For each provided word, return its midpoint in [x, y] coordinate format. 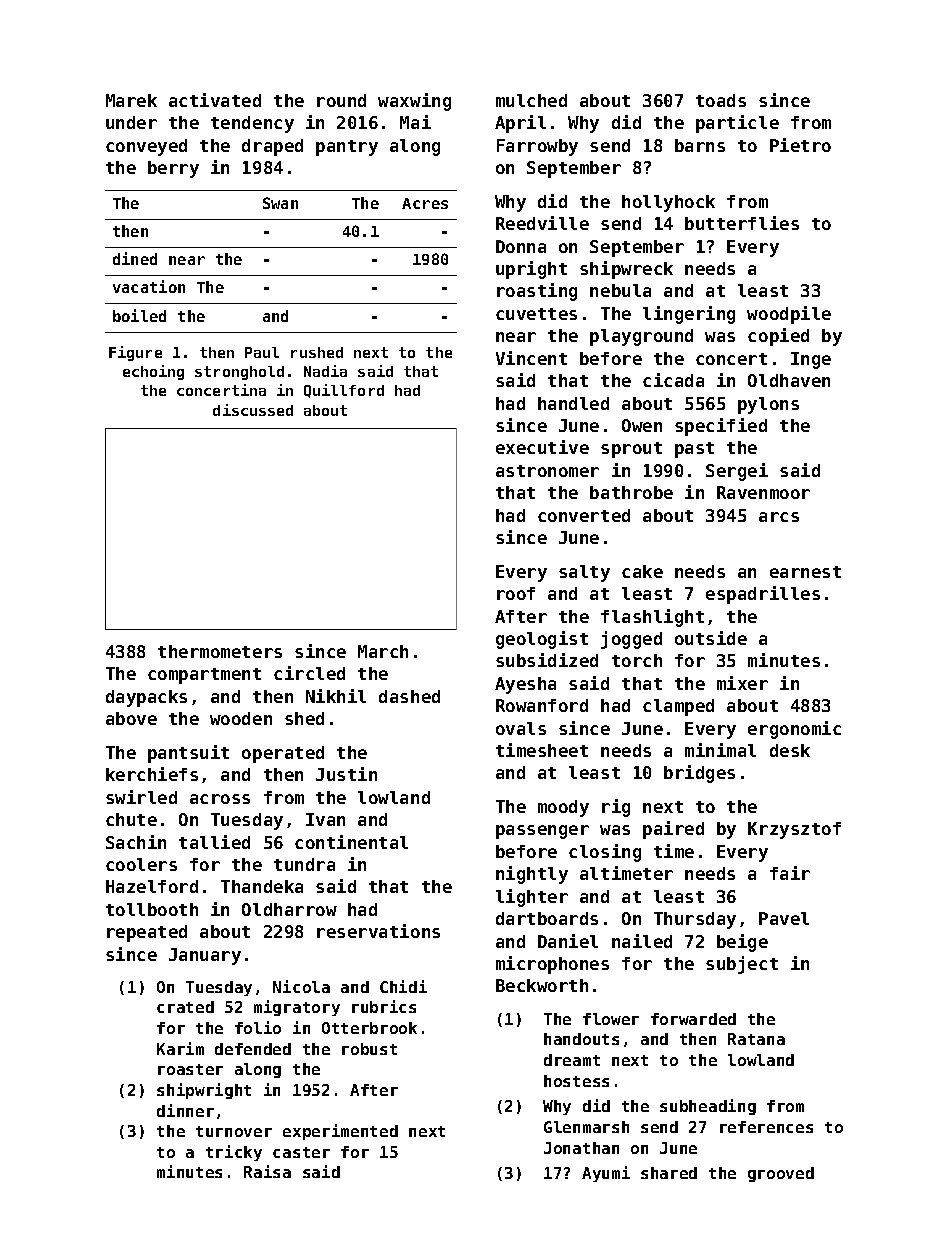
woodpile [789, 315]
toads [721, 100]
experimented [340, 1132]
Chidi [403, 986]
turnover [234, 1131]
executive [542, 447]
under [131, 122]
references [766, 1127]
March [383, 651]
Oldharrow [289, 909]
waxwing [414, 102]
